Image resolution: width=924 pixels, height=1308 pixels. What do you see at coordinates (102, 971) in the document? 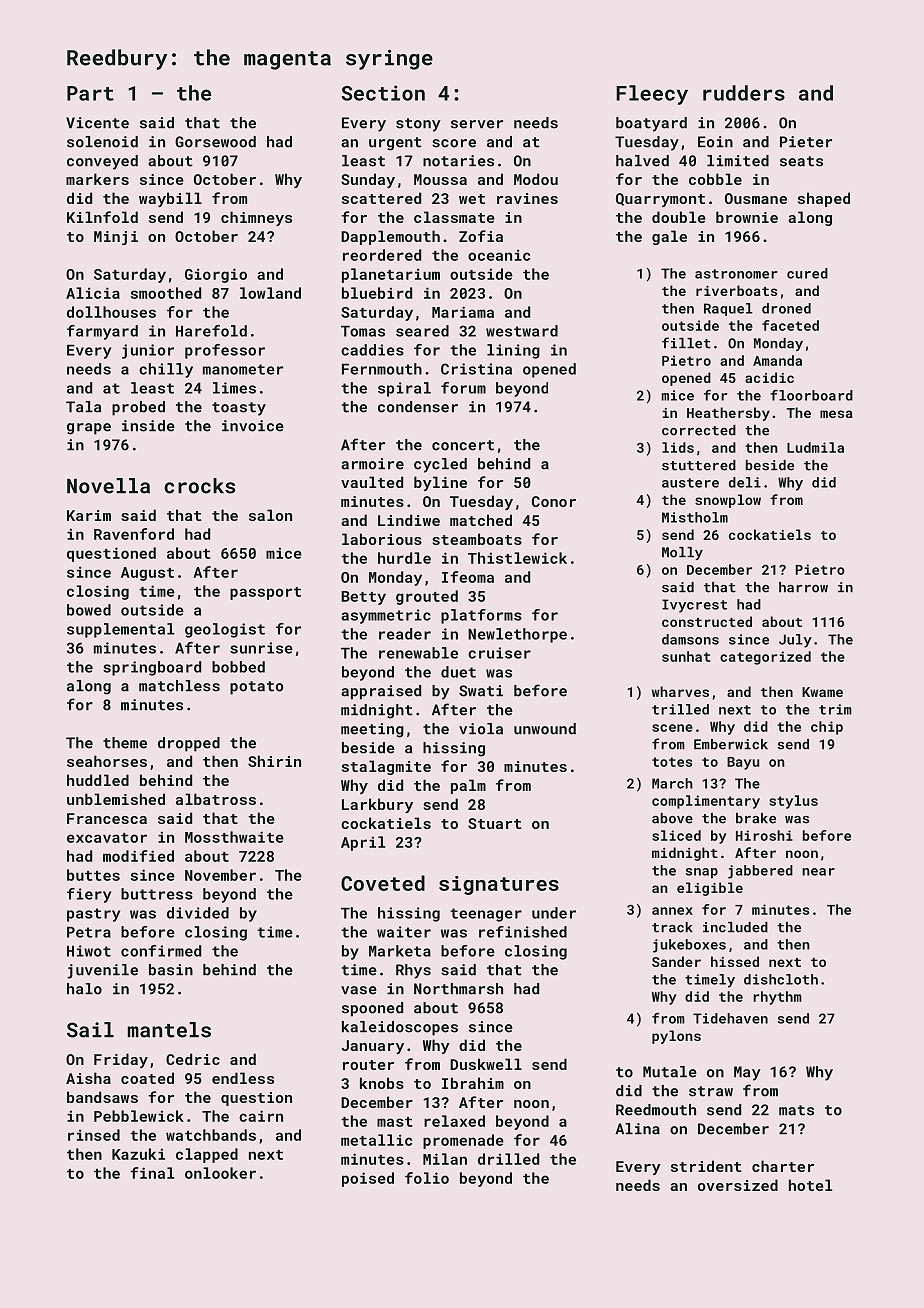
I see `juvenile` at bounding box center [102, 971].
